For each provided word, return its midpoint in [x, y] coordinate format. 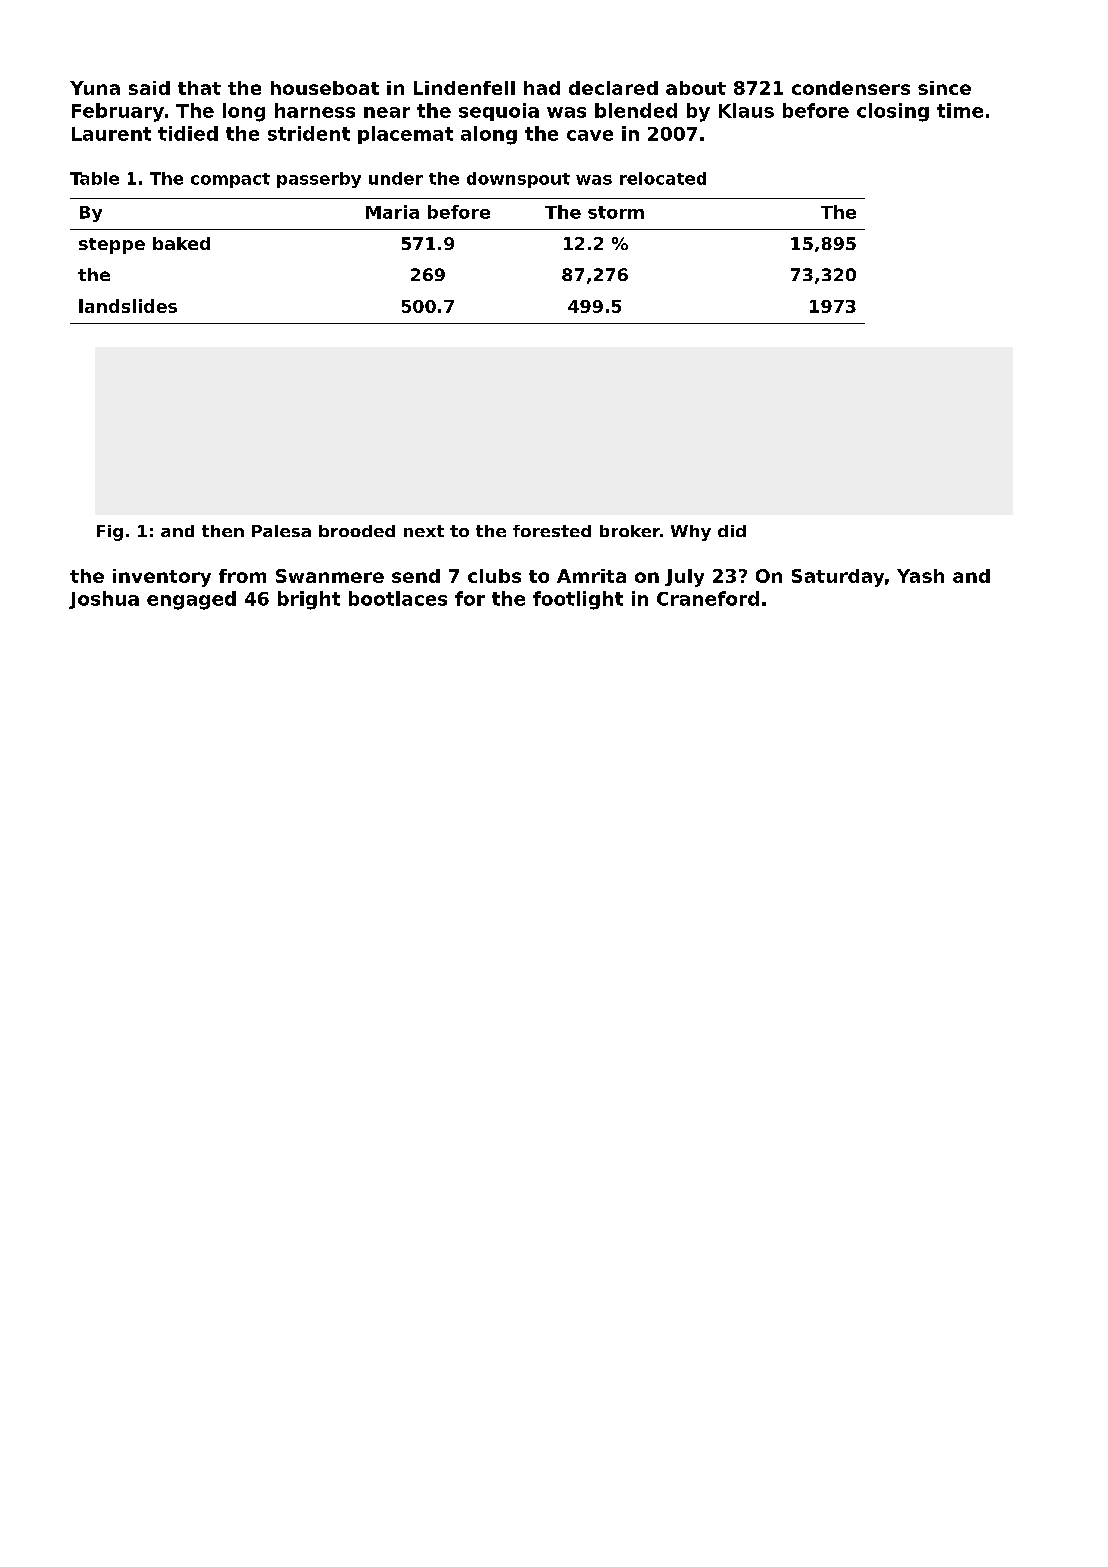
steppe [112, 246]
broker [630, 531]
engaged [191, 600]
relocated [663, 178]
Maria [392, 212]
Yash [920, 576]
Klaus [746, 110]
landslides [128, 306]
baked [181, 243]
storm [616, 212]
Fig [110, 533]
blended [636, 110]
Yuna [95, 88]
